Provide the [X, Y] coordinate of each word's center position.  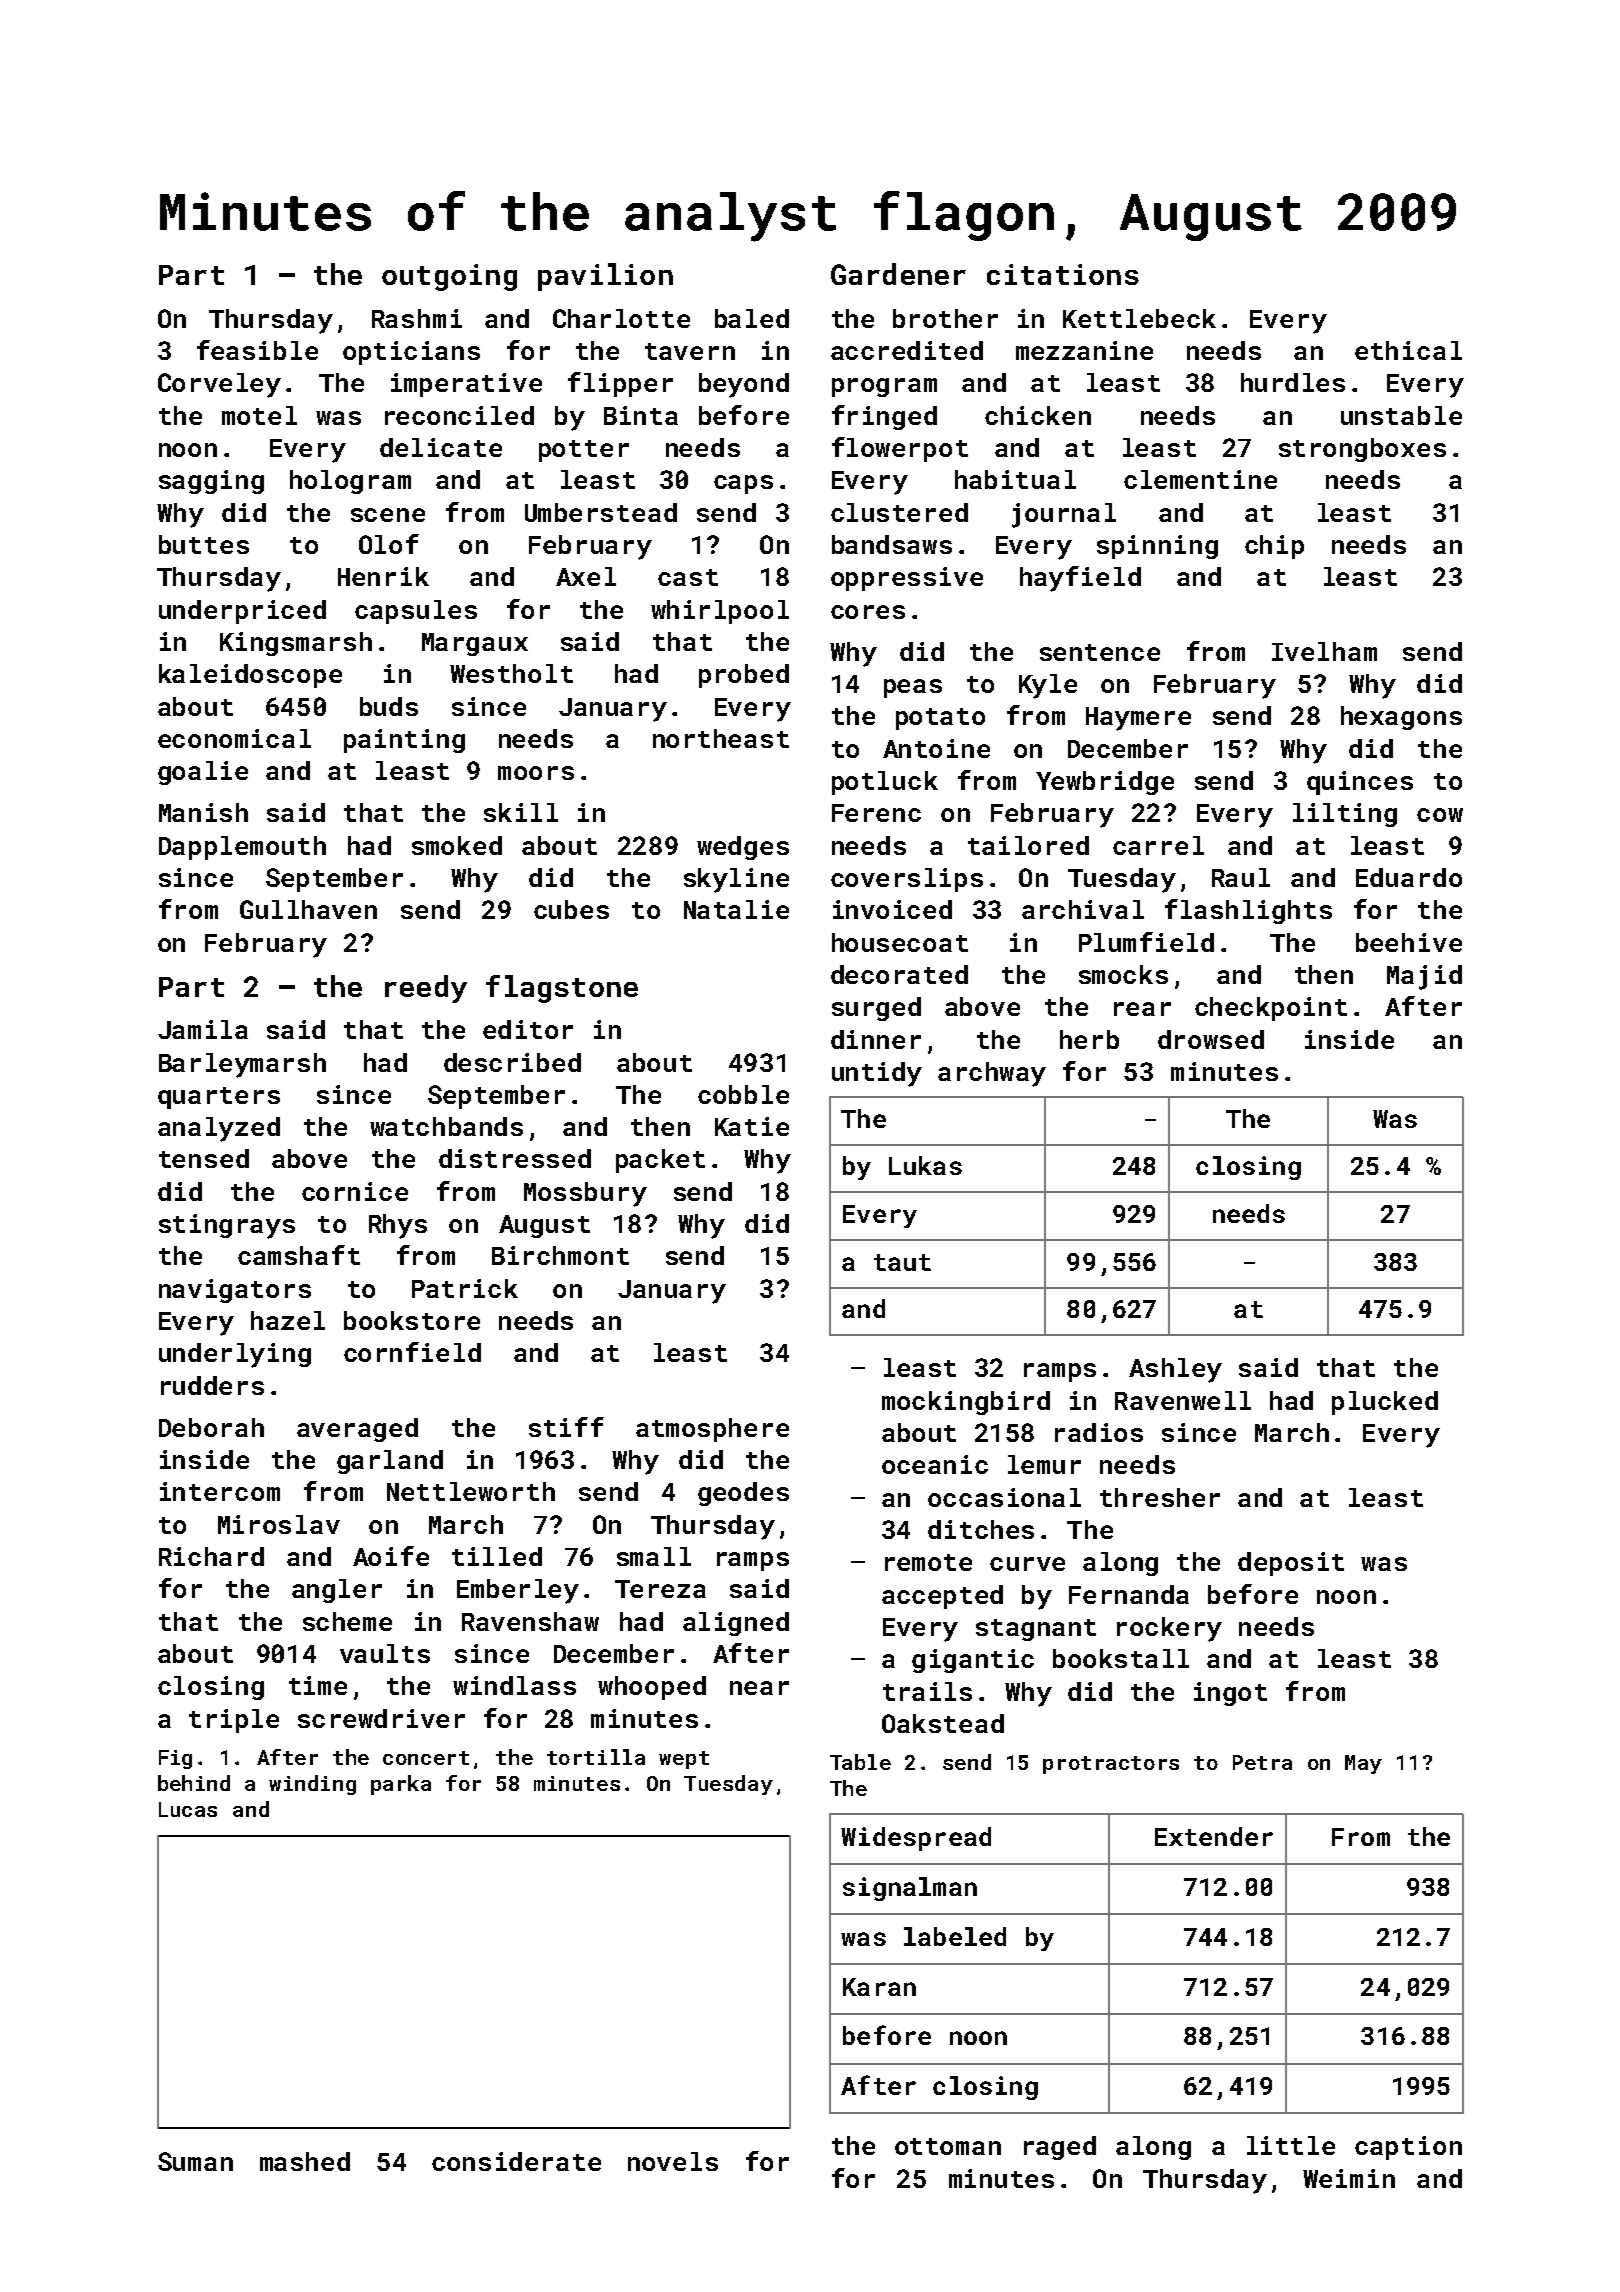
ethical [1408, 350]
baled [752, 318]
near [759, 1688]
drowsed [1211, 1039]
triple [234, 1721]
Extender [1214, 1836]
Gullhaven [308, 909]
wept [684, 1760]
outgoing [449, 277]
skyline [736, 880]
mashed [305, 2161]
